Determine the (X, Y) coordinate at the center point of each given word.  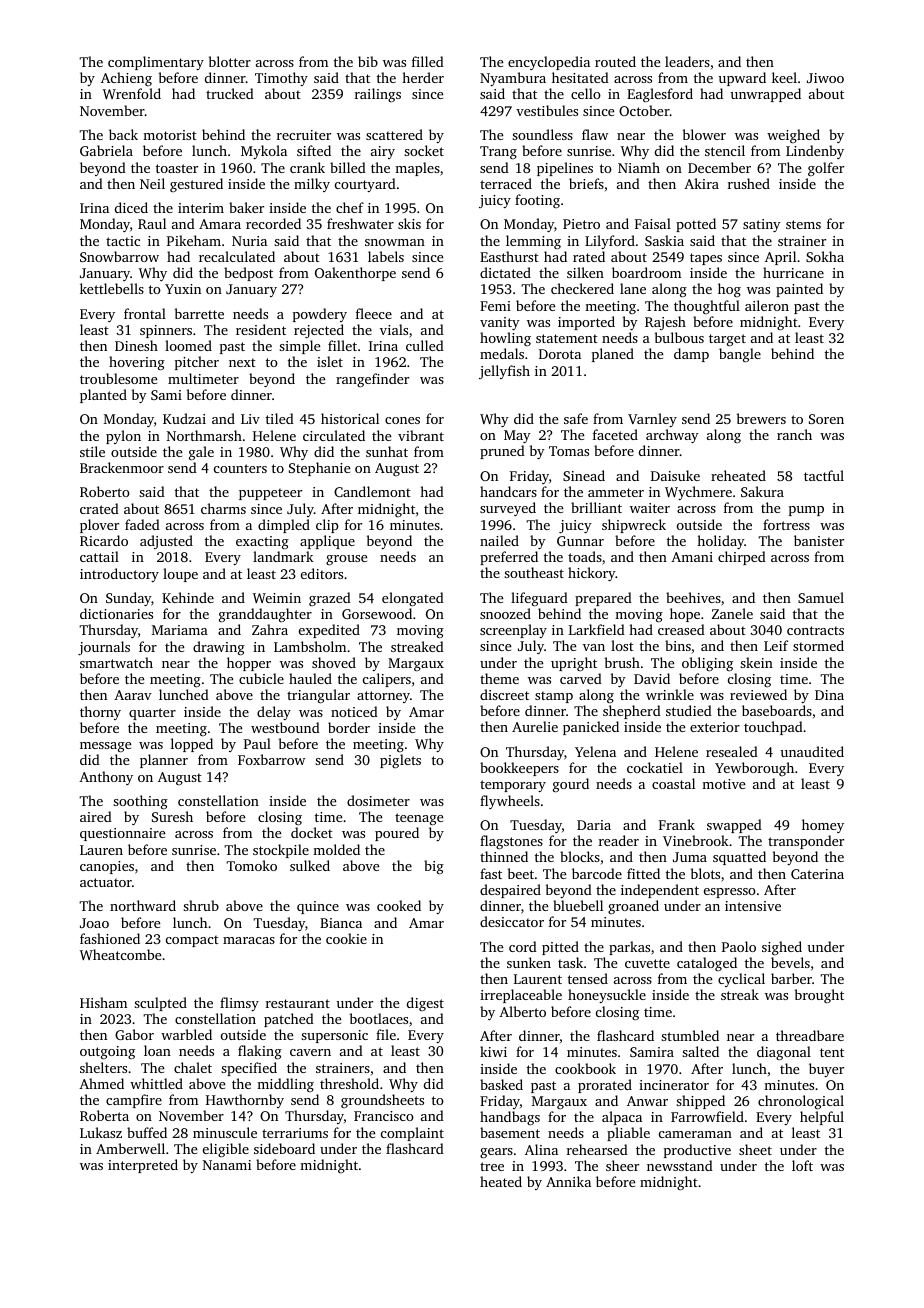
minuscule (225, 1132)
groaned (633, 907)
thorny (100, 713)
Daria (594, 825)
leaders (687, 61)
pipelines (565, 169)
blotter (230, 61)
